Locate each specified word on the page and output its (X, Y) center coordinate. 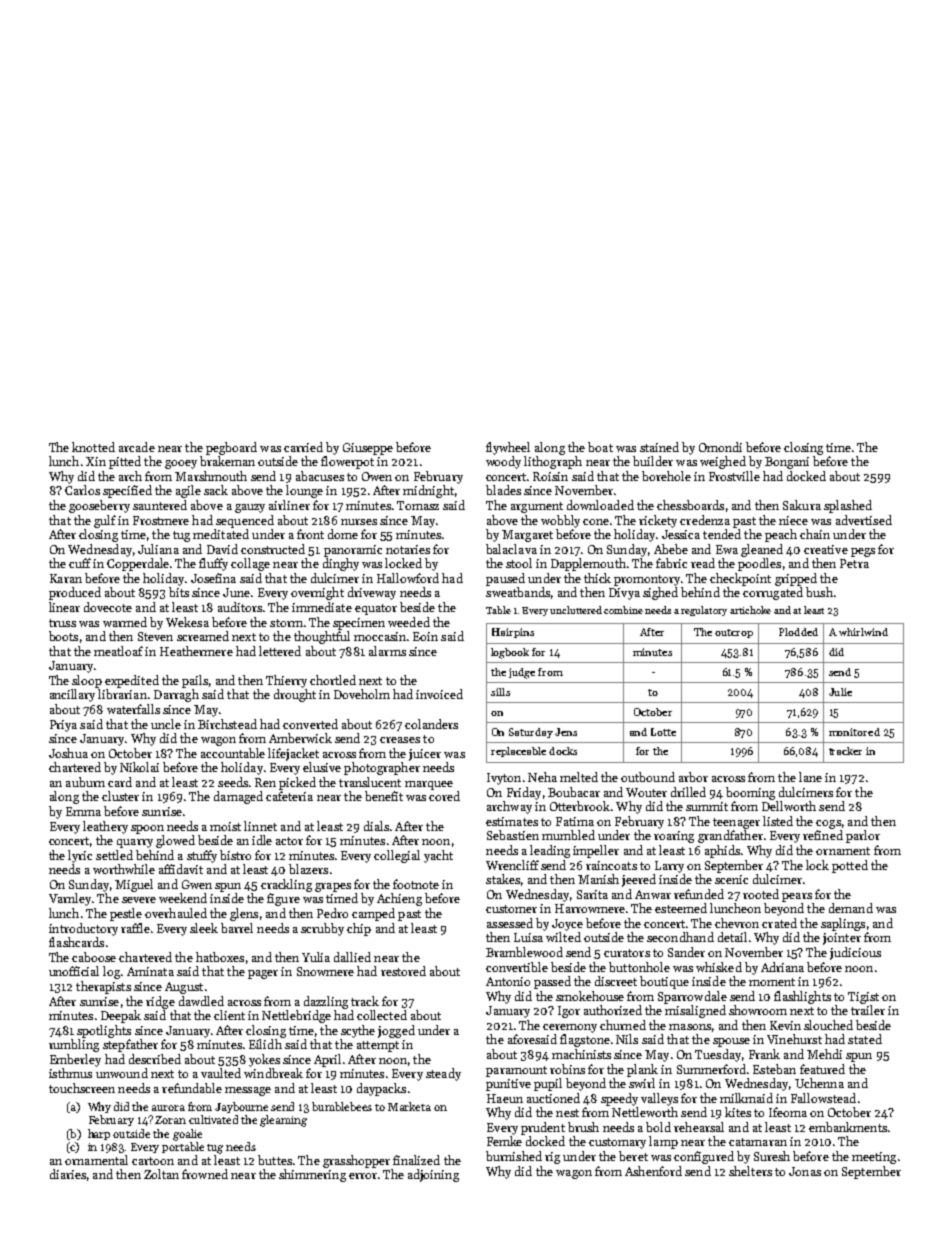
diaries (68, 1174)
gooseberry (99, 506)
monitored (854, 732)
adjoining (433, 1175)
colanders (431, 724)
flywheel (508, 448)
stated (865, 1039)
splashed (848, 506)
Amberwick (300, 738)
